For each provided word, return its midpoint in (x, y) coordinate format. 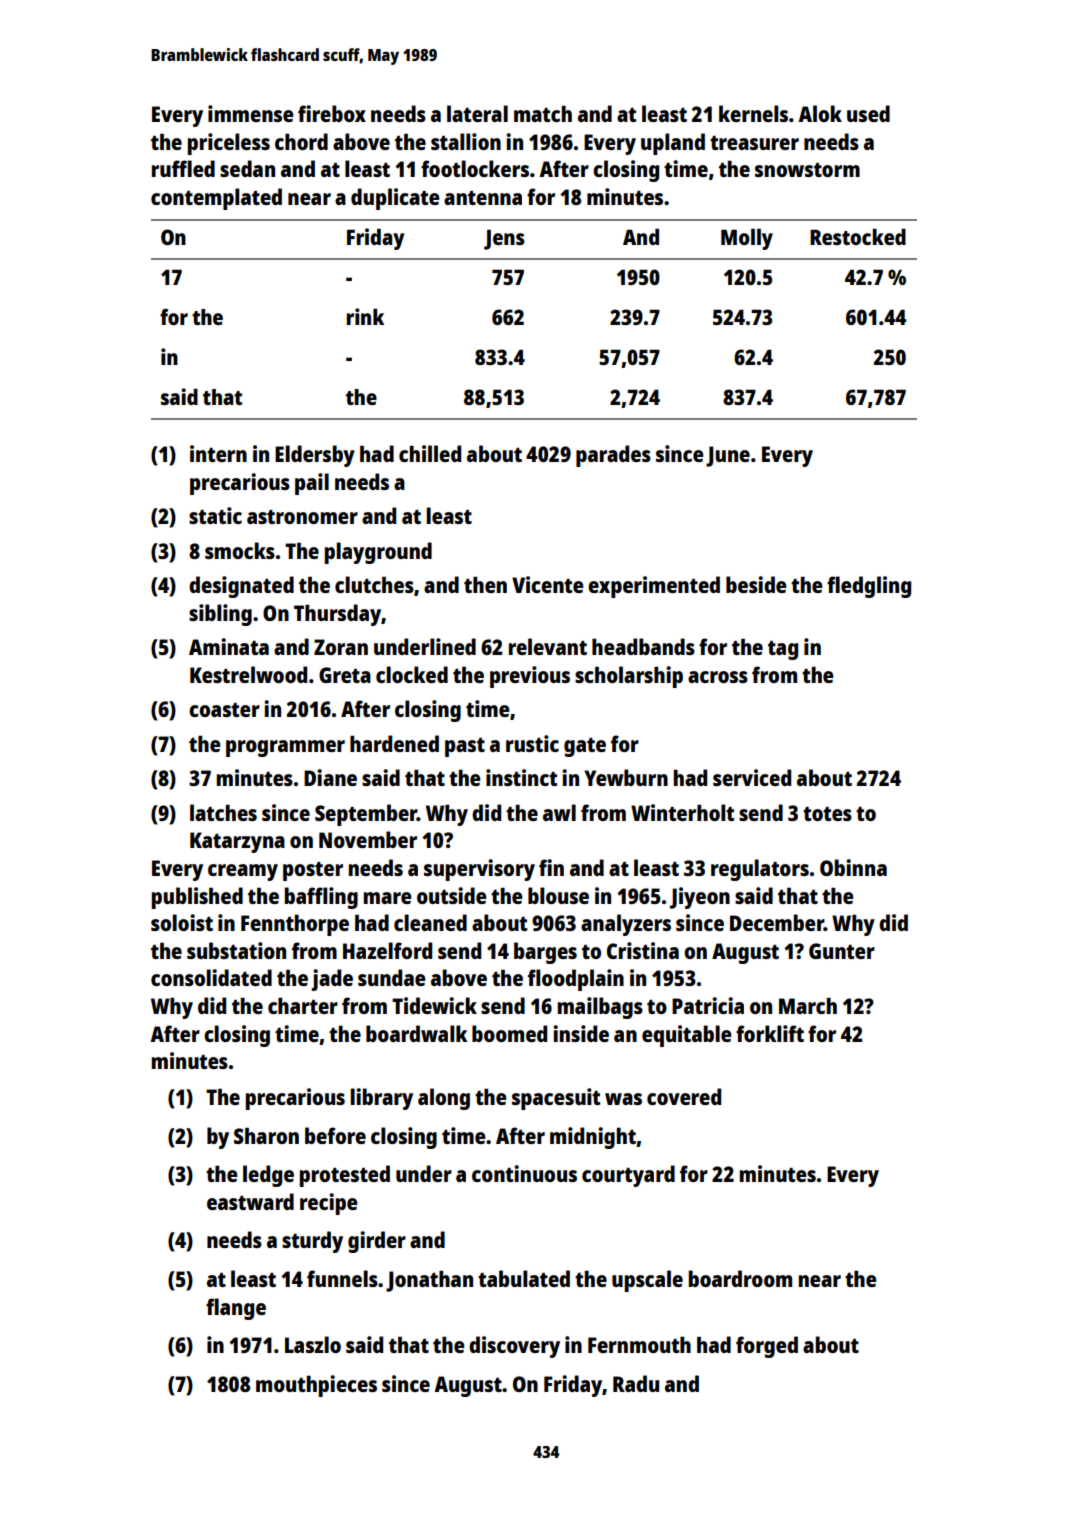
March (808, 1006)
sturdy (312, 1242)
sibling (220, 615)
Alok (820, 113)
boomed (509, 1033)
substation (236, 950)
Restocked (858, 237)
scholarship (629, 677)
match (543, 114)
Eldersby (315, 456)
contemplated (216, 199)
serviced (752, 777)
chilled (430, 453)
